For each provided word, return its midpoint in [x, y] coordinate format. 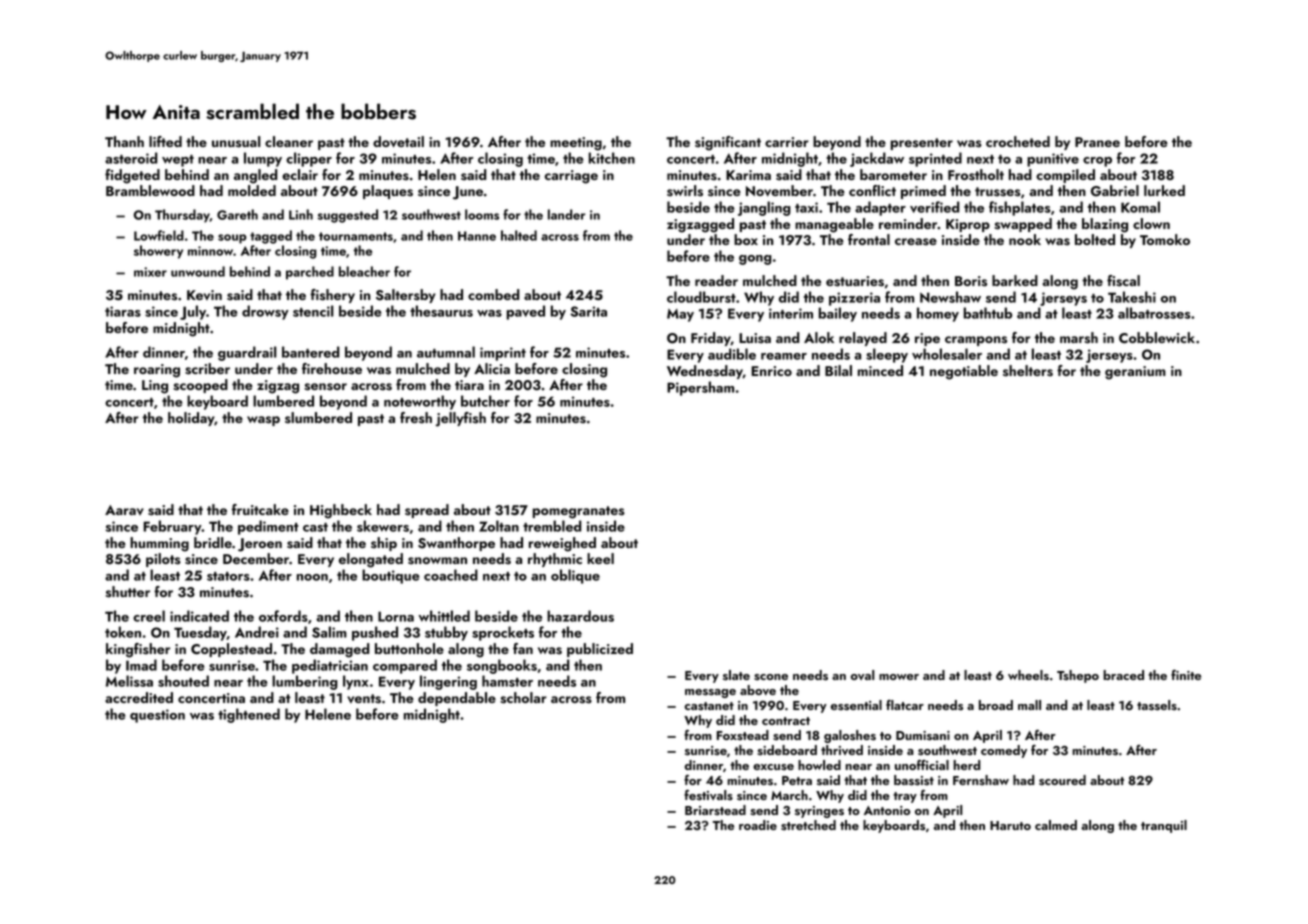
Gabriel [1115, 191]
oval [862, 675]
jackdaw [877, 159]
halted [519, 235]
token [123, 632]
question [157, 716]
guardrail [247, 353]
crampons [976, 341]
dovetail [398, 142]
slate [736, 675]
